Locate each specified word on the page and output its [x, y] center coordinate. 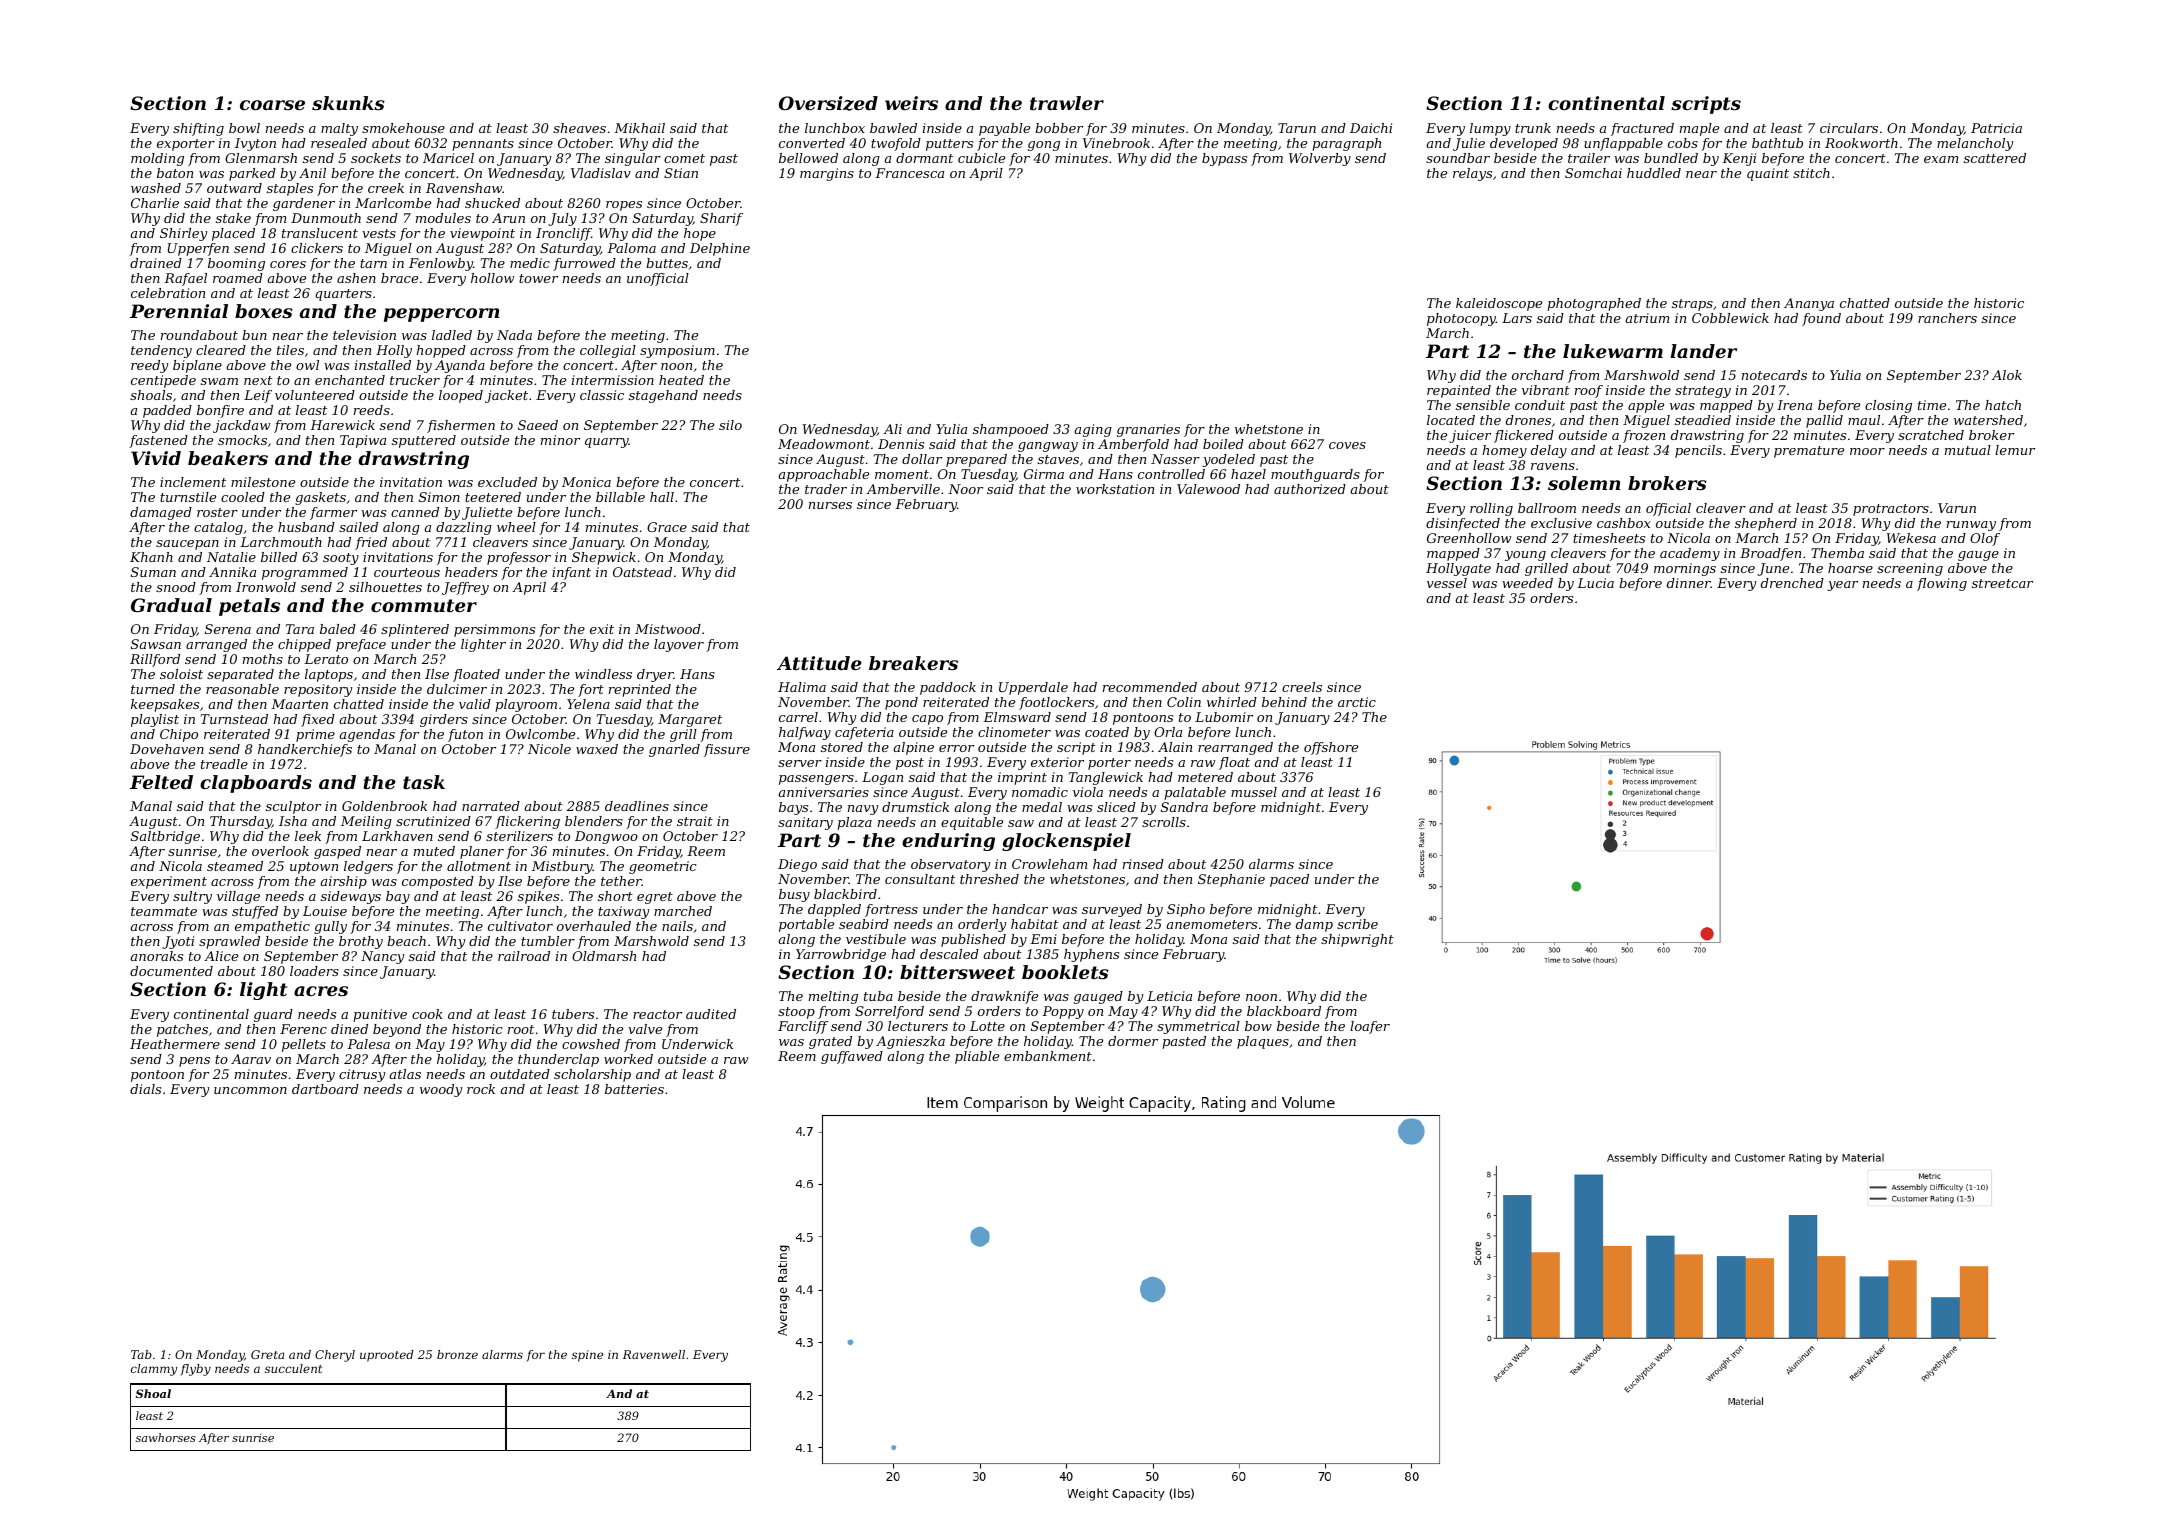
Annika [232, 572]
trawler [1067, 103]
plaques [1263, 1042]
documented [171, 971]
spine [587, 1356]
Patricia [1996, 128]
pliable [977, 1057]
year [1842, 586]
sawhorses [166, 1437]
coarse [272, 105]
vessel [1447, 583]
